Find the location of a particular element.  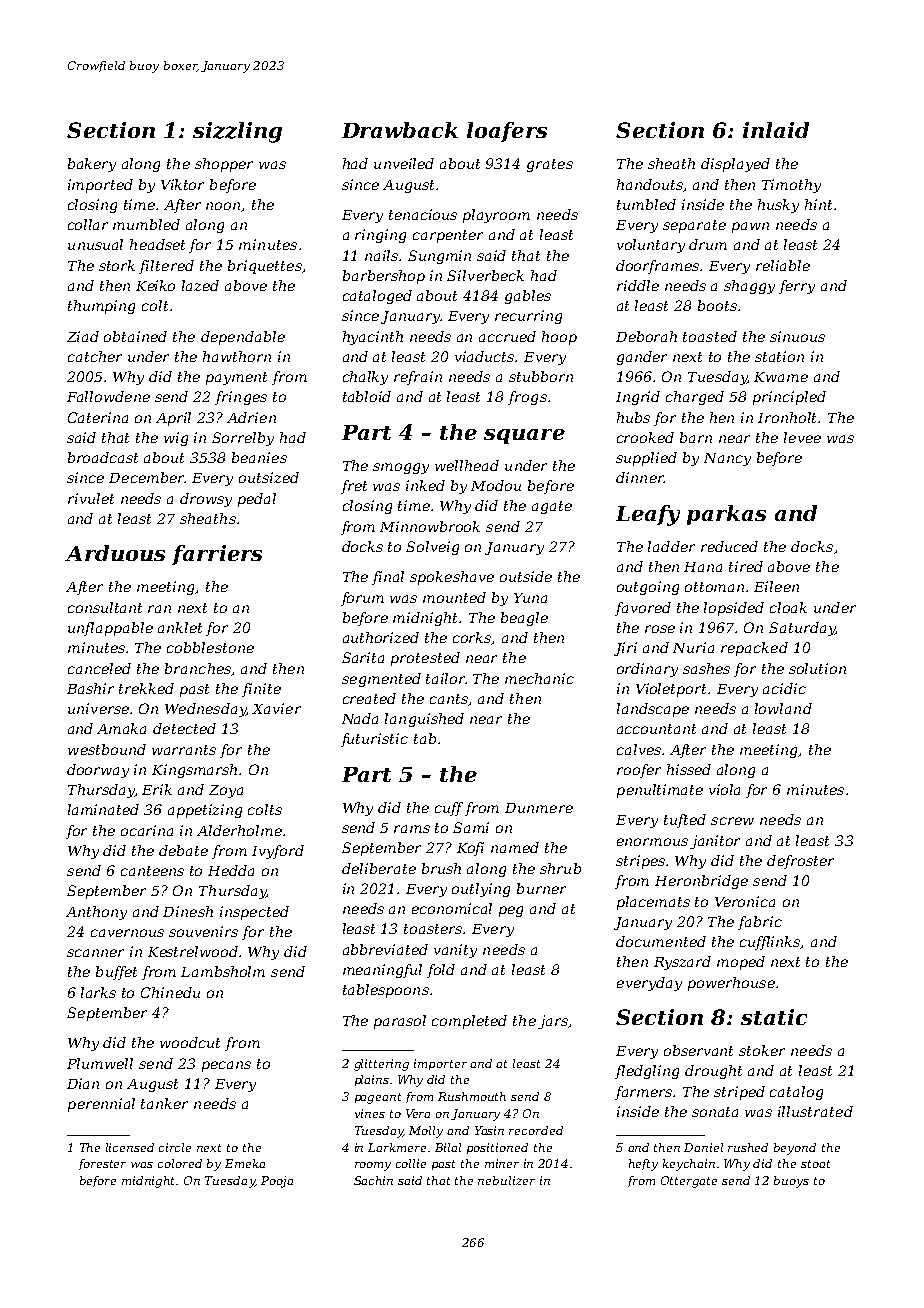

rams is located at coordinates (412, 829).
